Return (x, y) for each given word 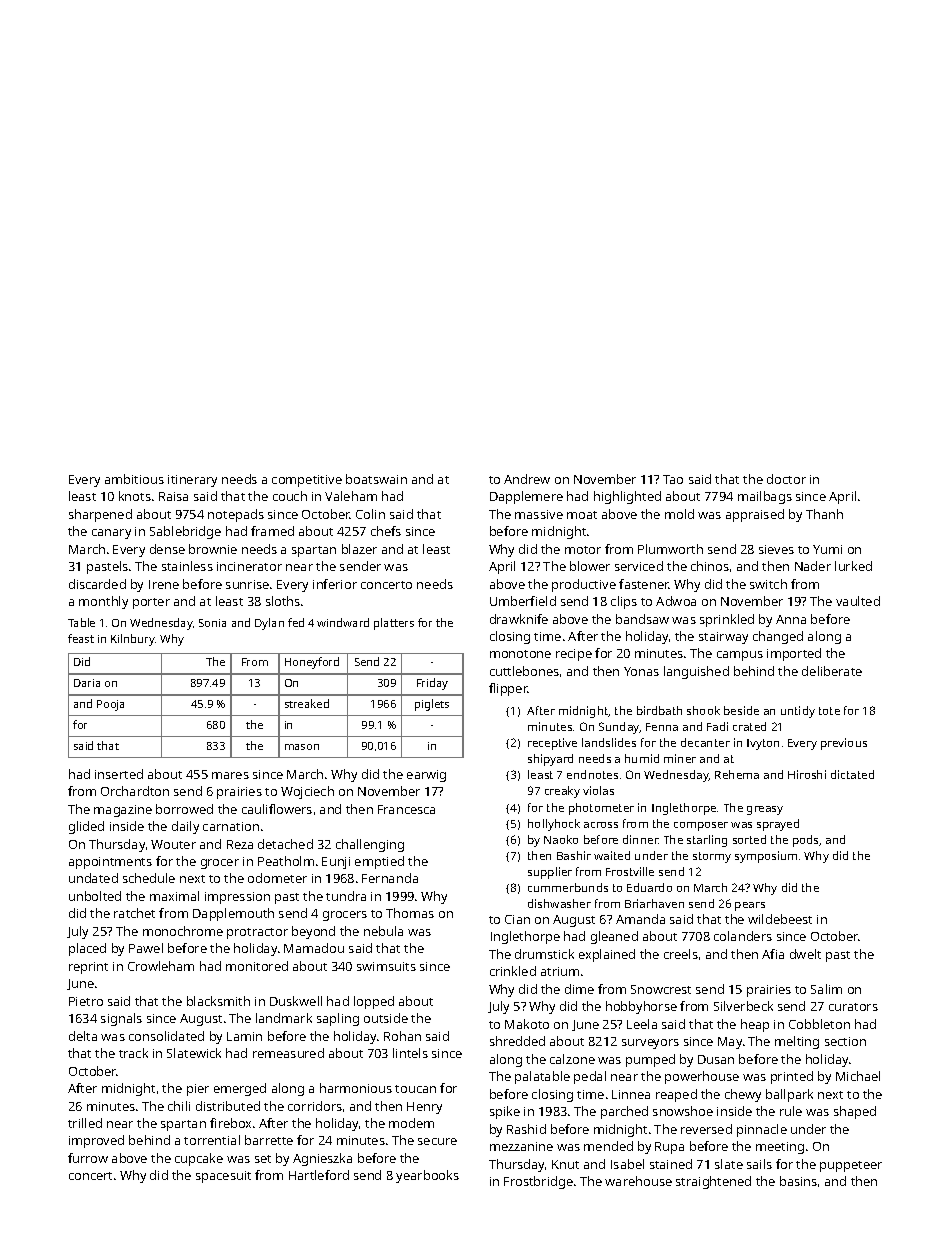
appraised (755, 515)
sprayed (778, 825)
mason (302, 747)
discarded (97, 584)
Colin (370, 514)
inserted (119, 774)
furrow (88, 1158)
